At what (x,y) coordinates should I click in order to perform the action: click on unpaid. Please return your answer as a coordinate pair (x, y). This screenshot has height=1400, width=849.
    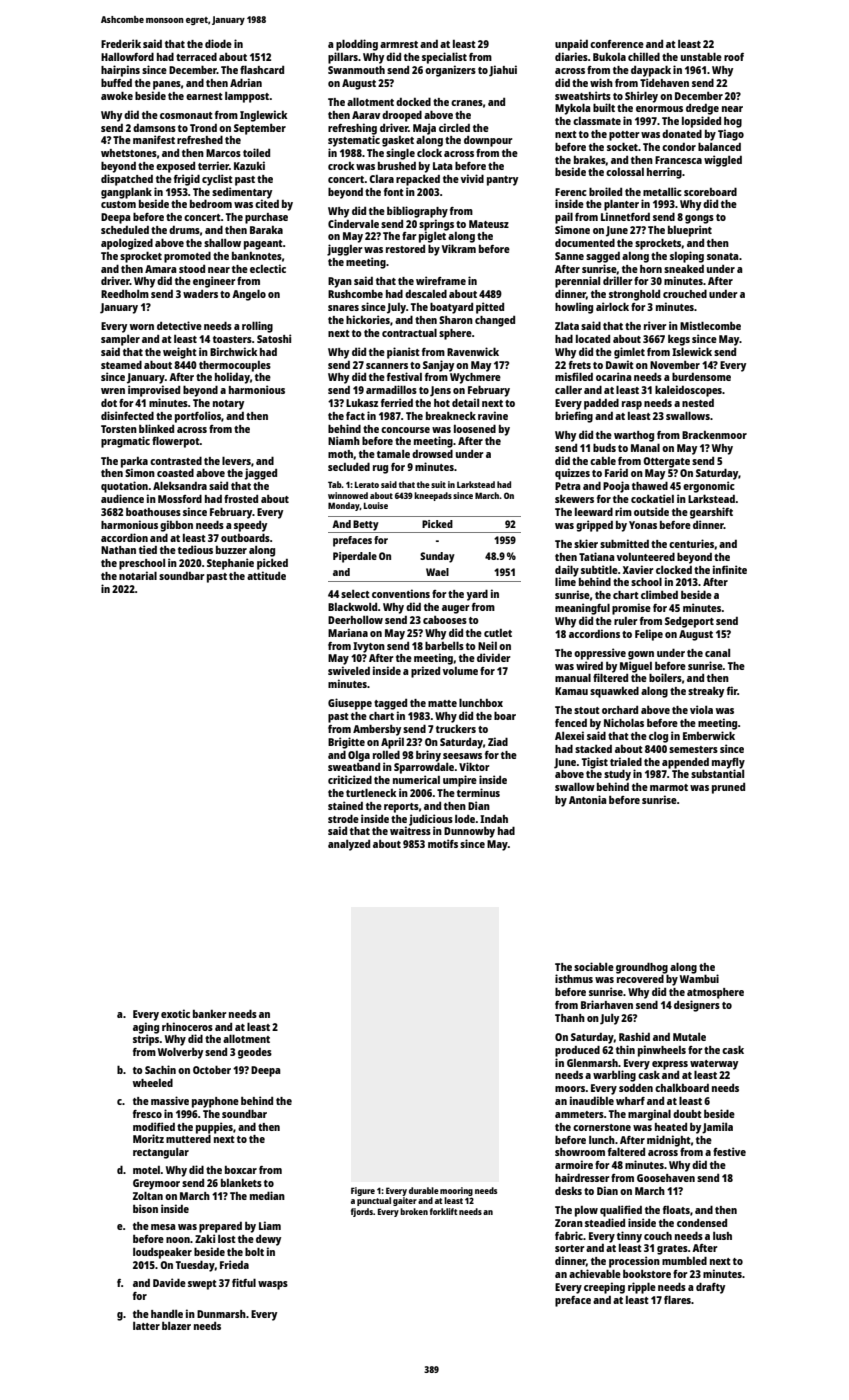
    Looking at the image, I should click on (571, 45).
